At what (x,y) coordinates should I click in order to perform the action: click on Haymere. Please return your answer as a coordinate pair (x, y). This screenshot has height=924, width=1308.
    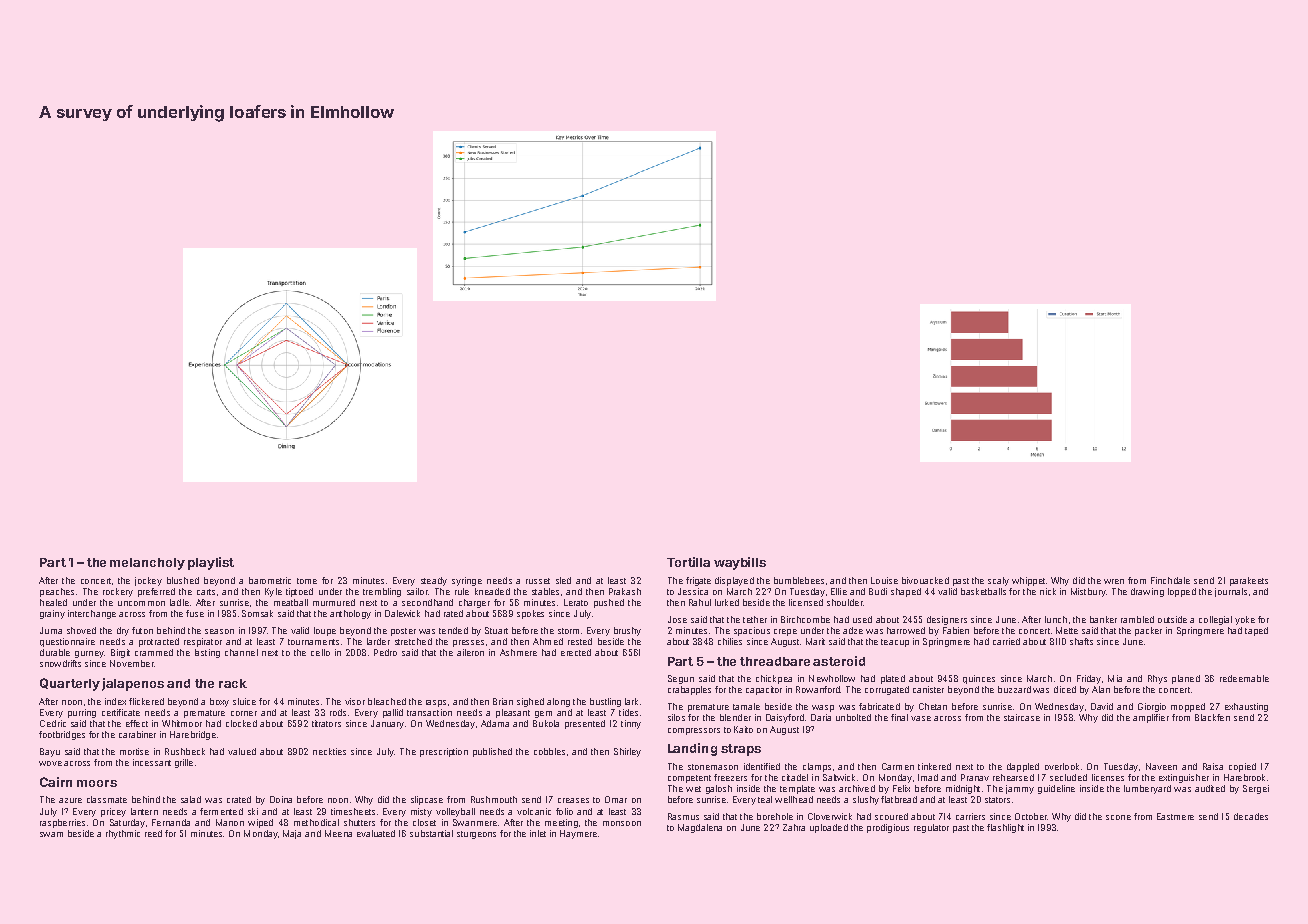
    Looking at the image, I should click on (578, 834).
